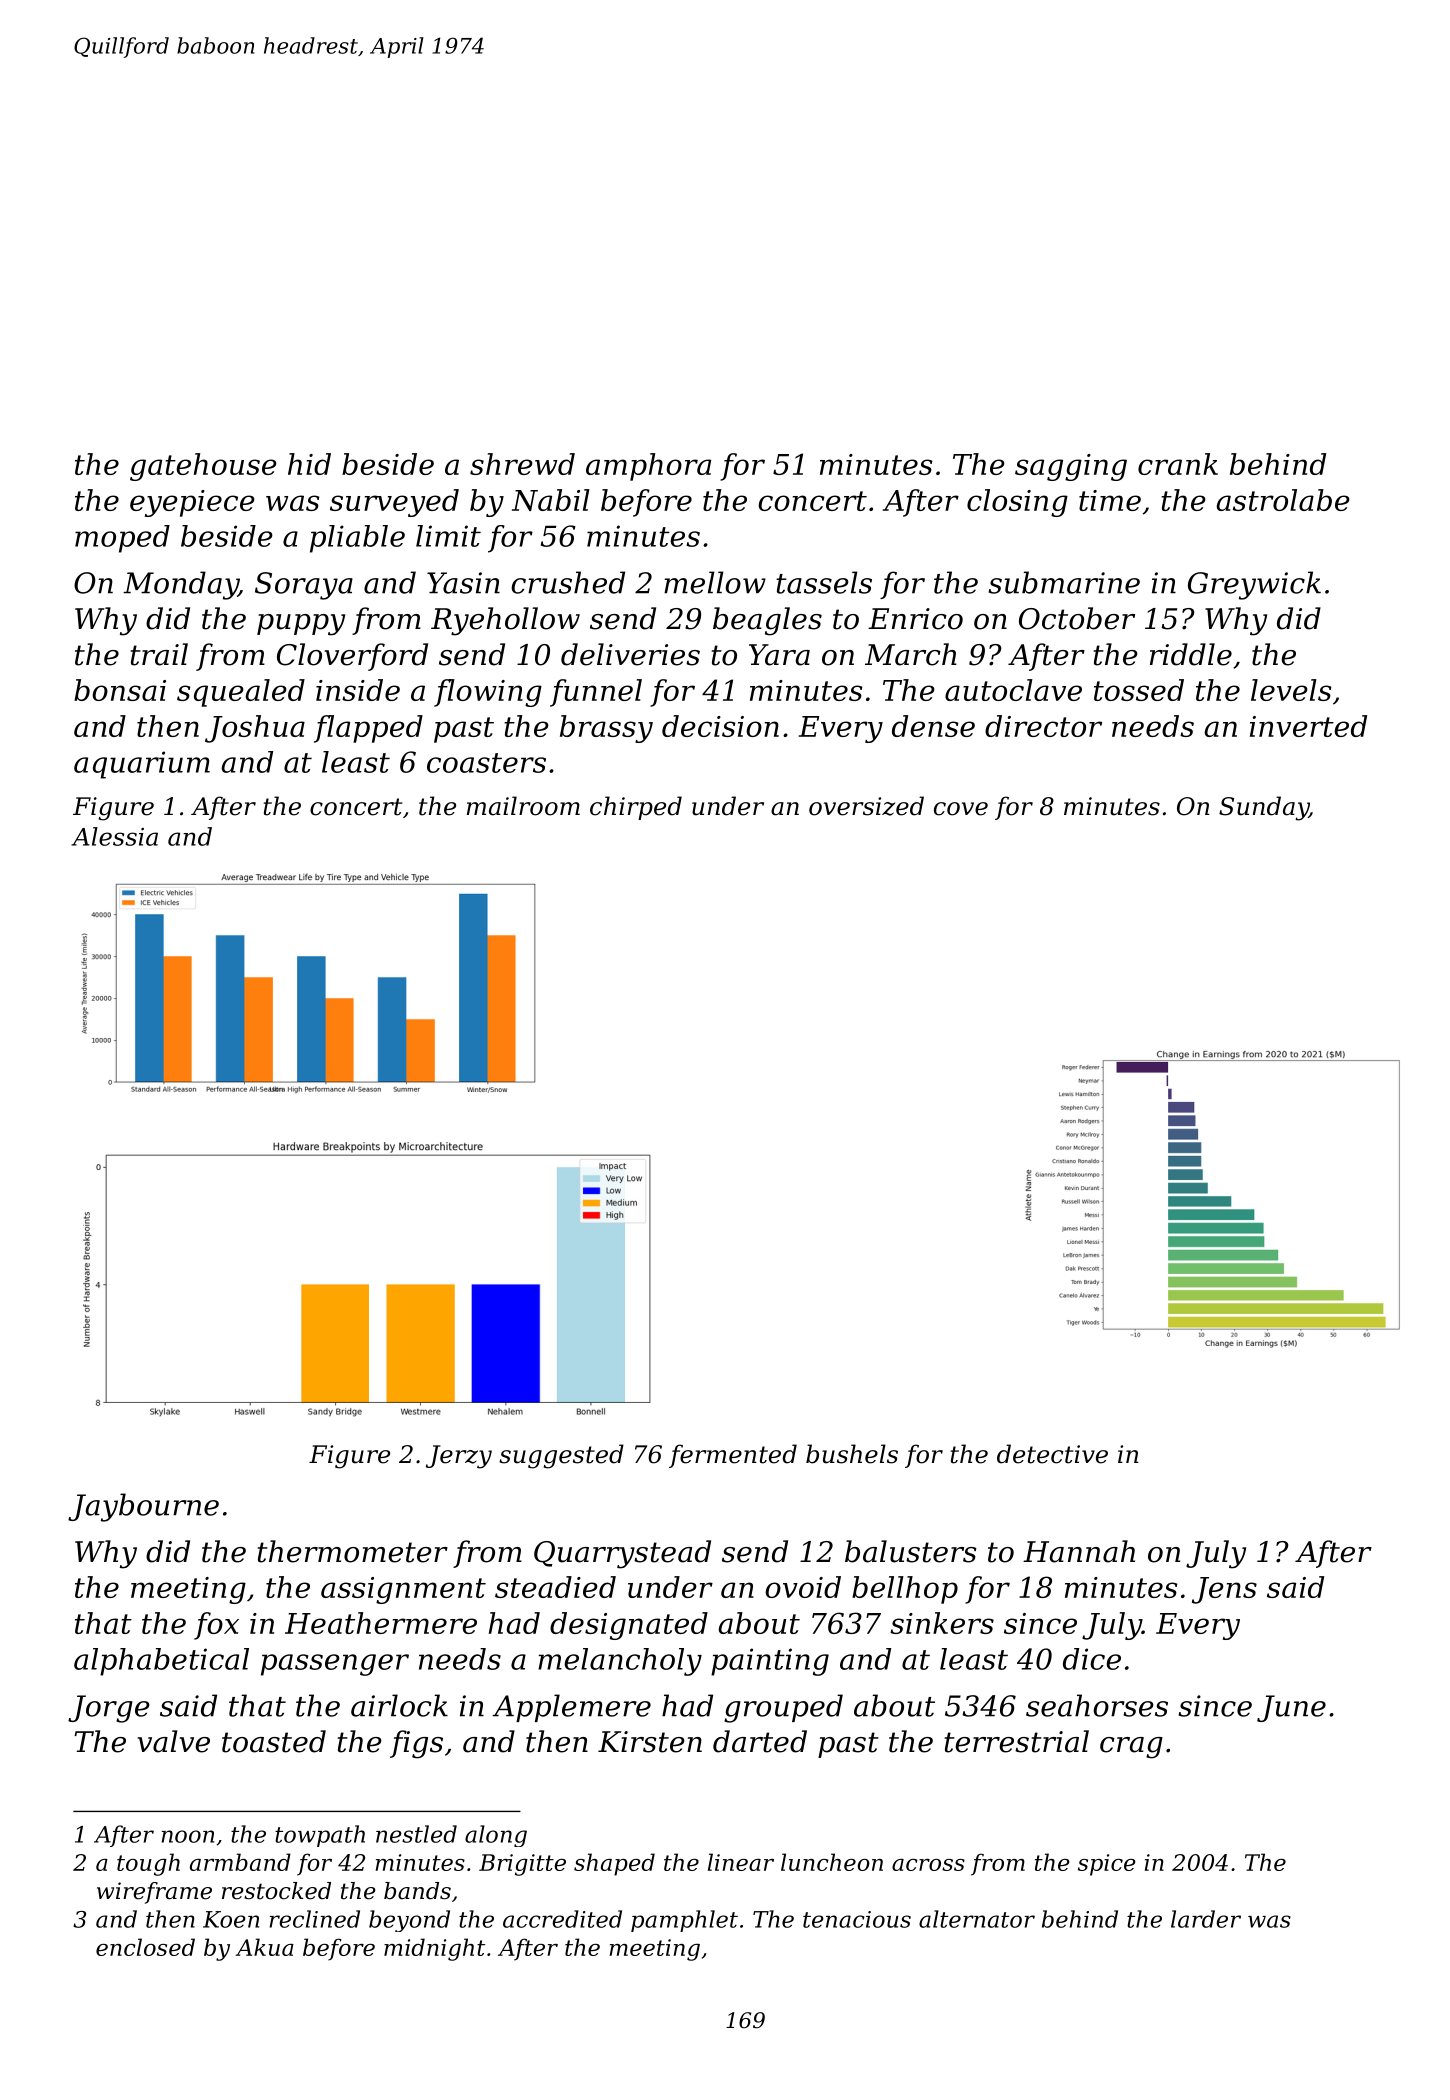 The width and height of the page is (1450, 2100). Describe the element at coordinates (961, 809) in the page. I see `cove` at that location.
